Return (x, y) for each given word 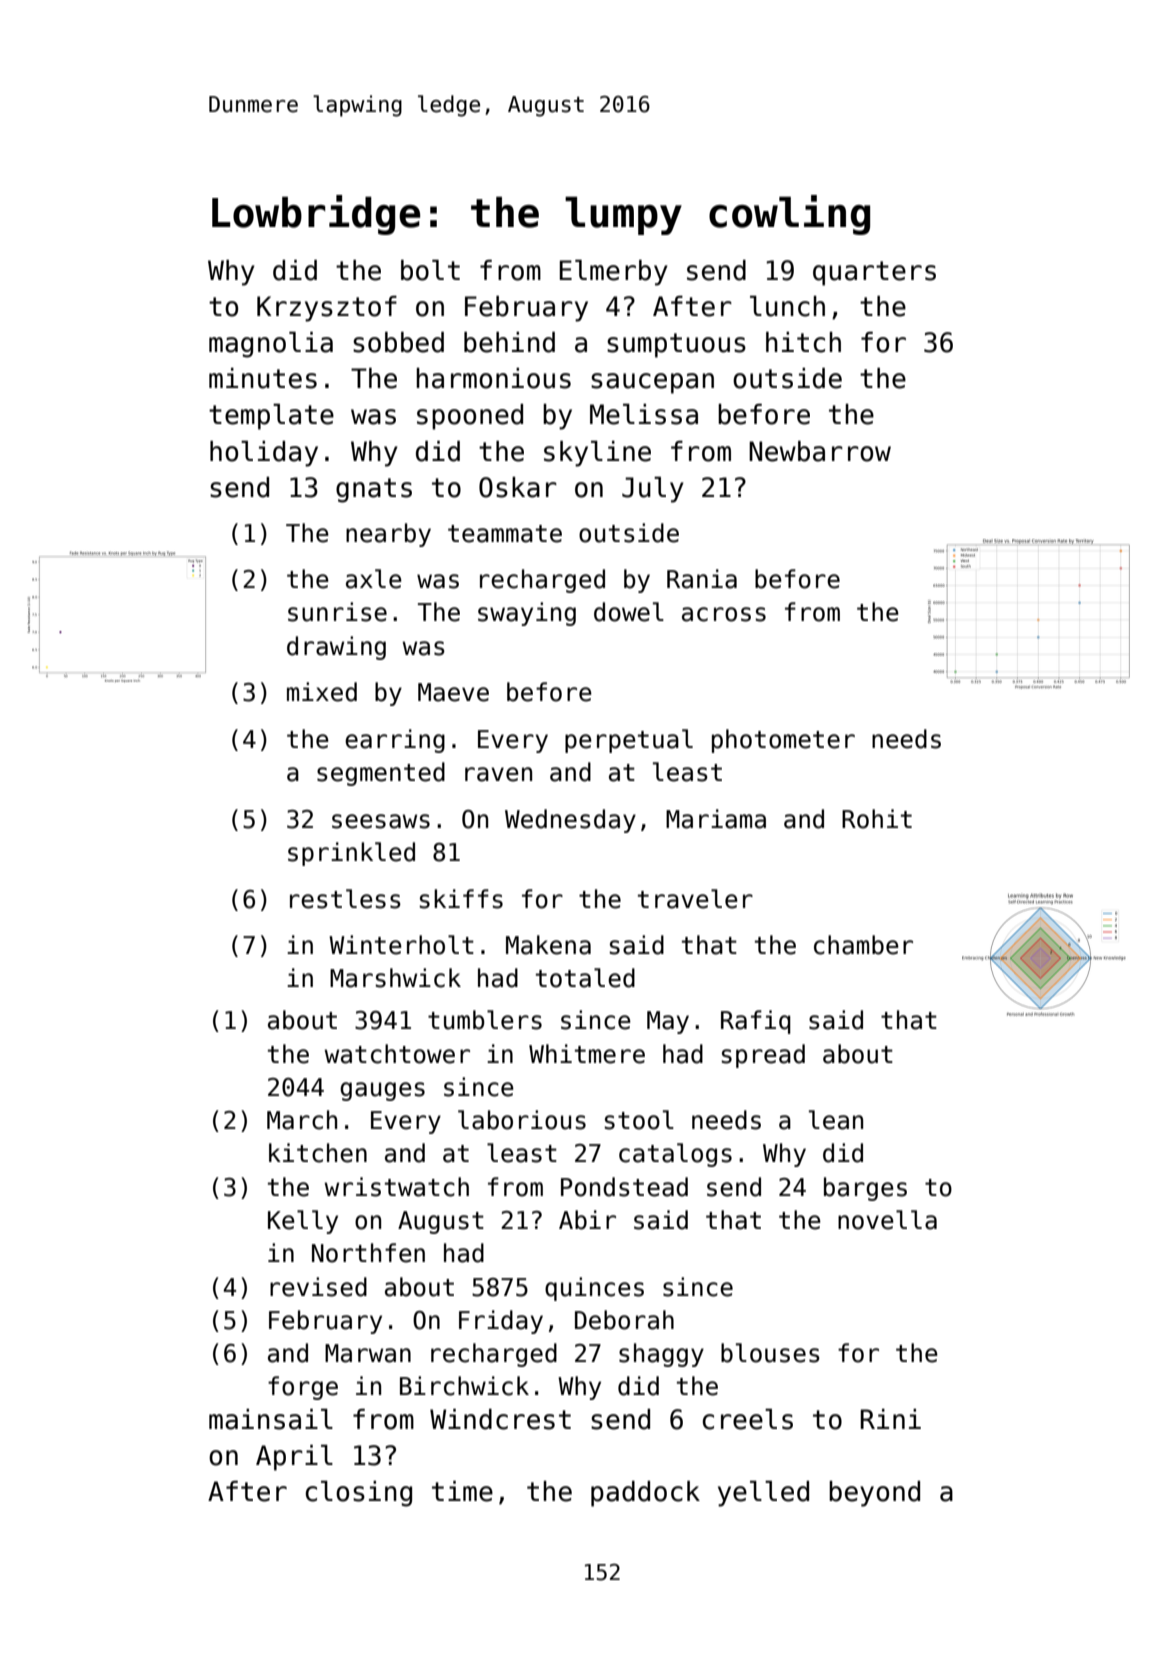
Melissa (644, 414)
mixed (322, 692)
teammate (505, 534)
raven (498, 774)
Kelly (303, 1222)
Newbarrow (820, 451)
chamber (863, 945)
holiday (264, 454)
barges (865, 1189)
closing (359, 1494)
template (271, 417)
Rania (702, 579)
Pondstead (624, 1187)
